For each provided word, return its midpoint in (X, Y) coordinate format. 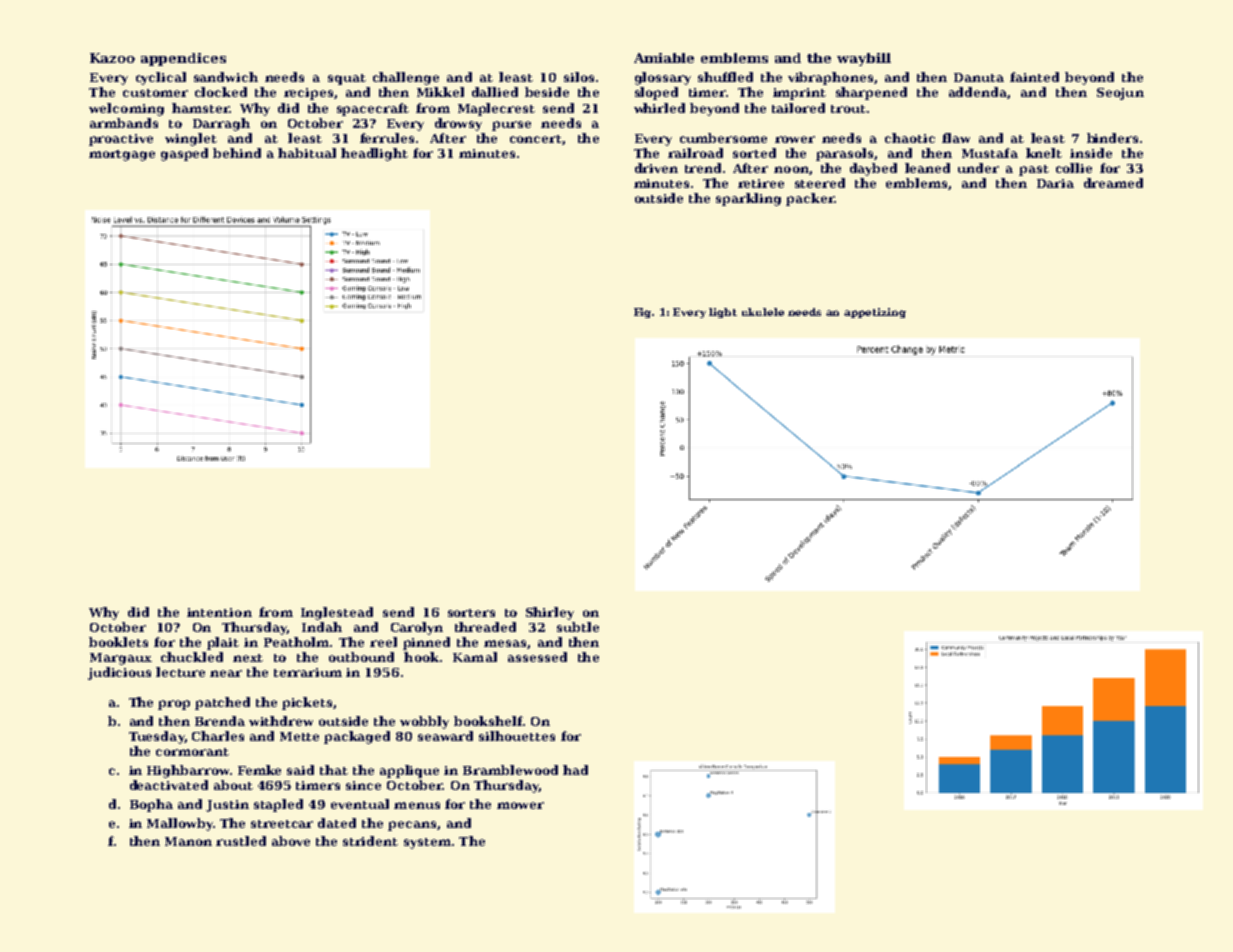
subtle (578, 627)
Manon (188, 841)
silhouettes (517, 736)
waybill (864, 59)
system (427, 843)
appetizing (875, 313)
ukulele (763, 312)
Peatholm (296, 642)
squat (347, 79)
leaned (927, 168)
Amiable (664, 58)
